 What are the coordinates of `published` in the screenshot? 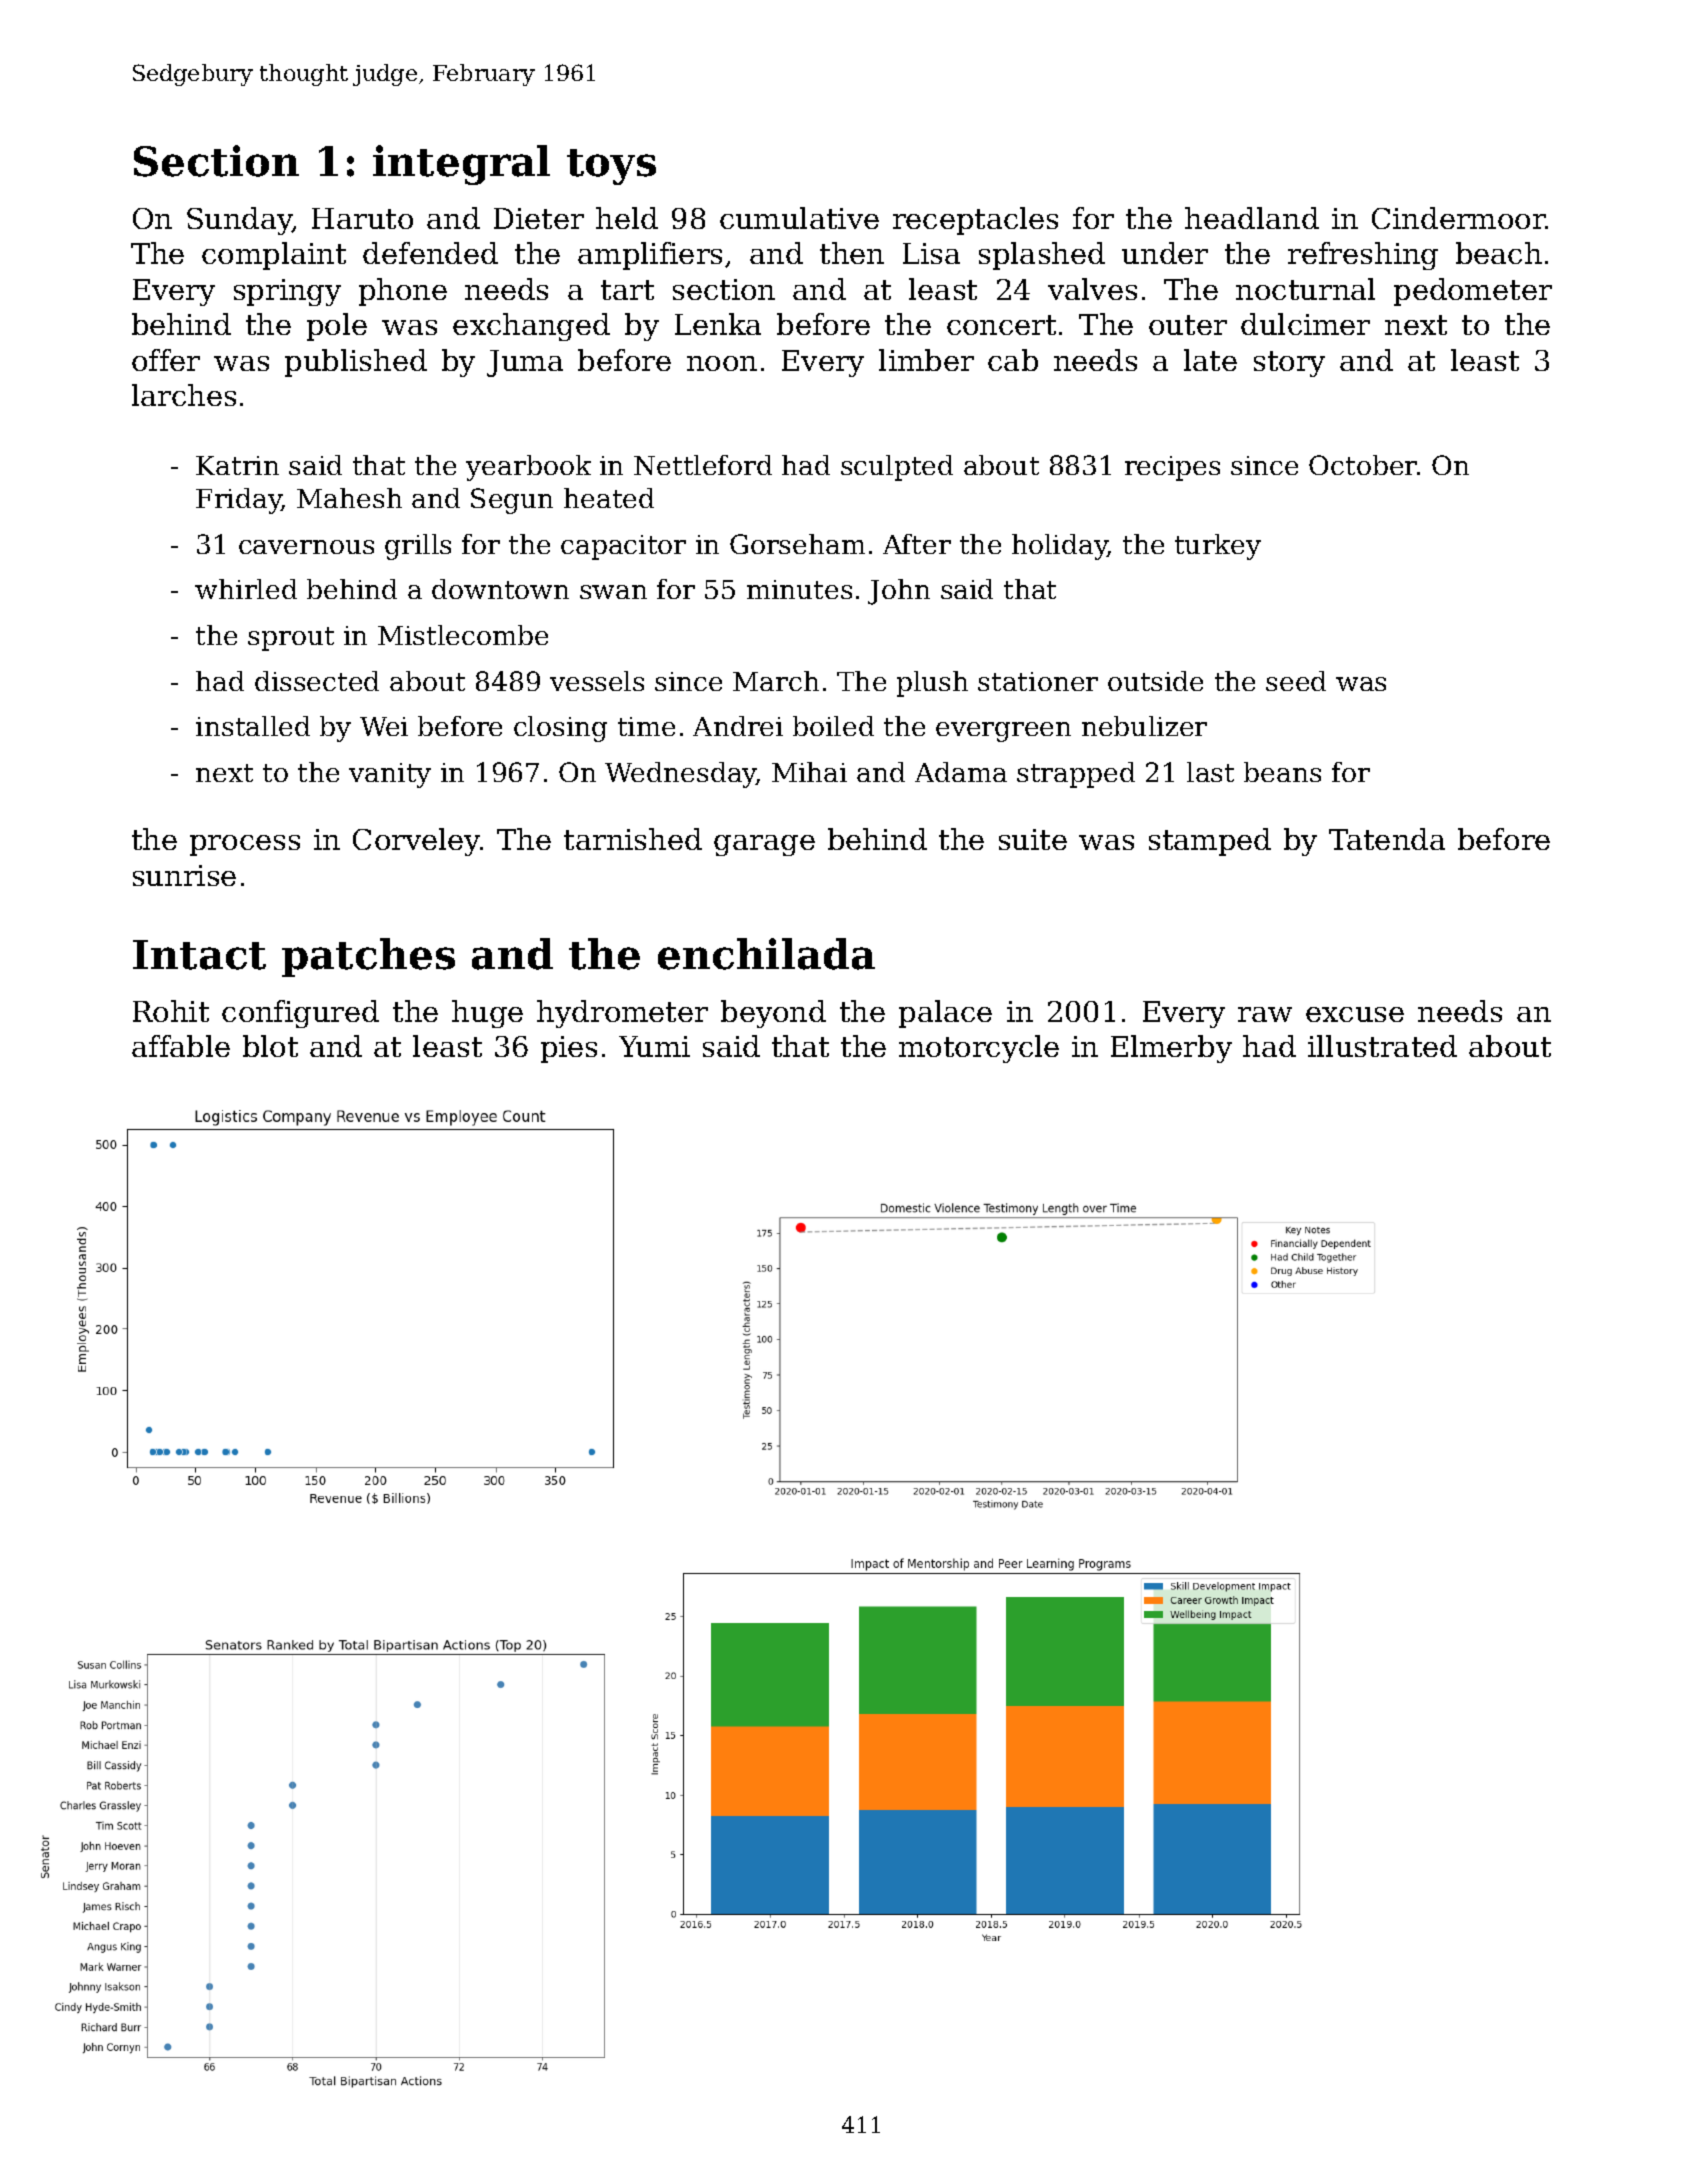 It's located at (356, 363).
